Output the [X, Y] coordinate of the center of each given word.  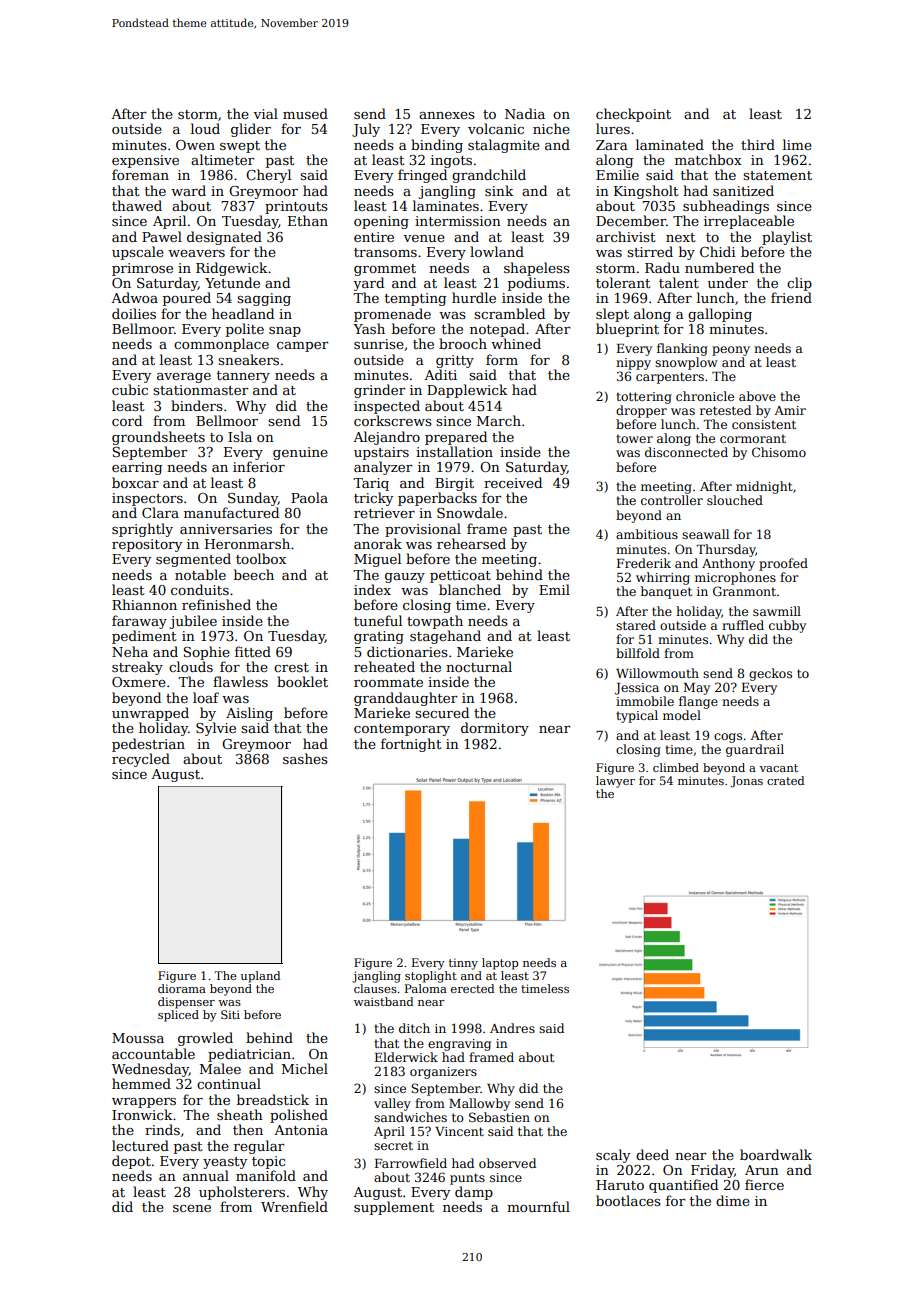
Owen [195, 145]
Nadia [525, 113]
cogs [728, 738]
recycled [141, 760]
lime [797, 144]
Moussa [138, 1038]
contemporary [402, 730]
